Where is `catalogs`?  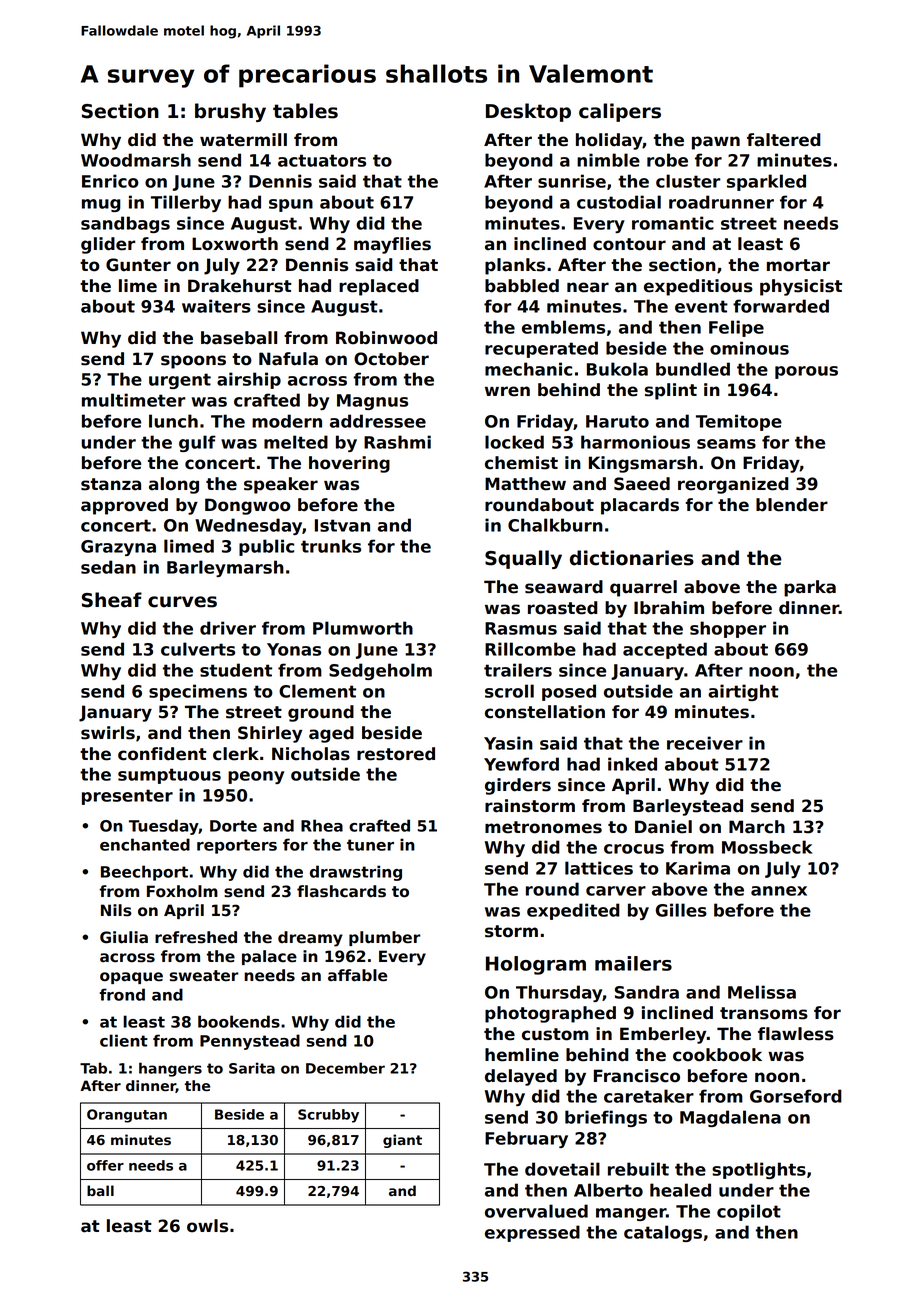 catalogs is located at coordinates (663, 1233).
